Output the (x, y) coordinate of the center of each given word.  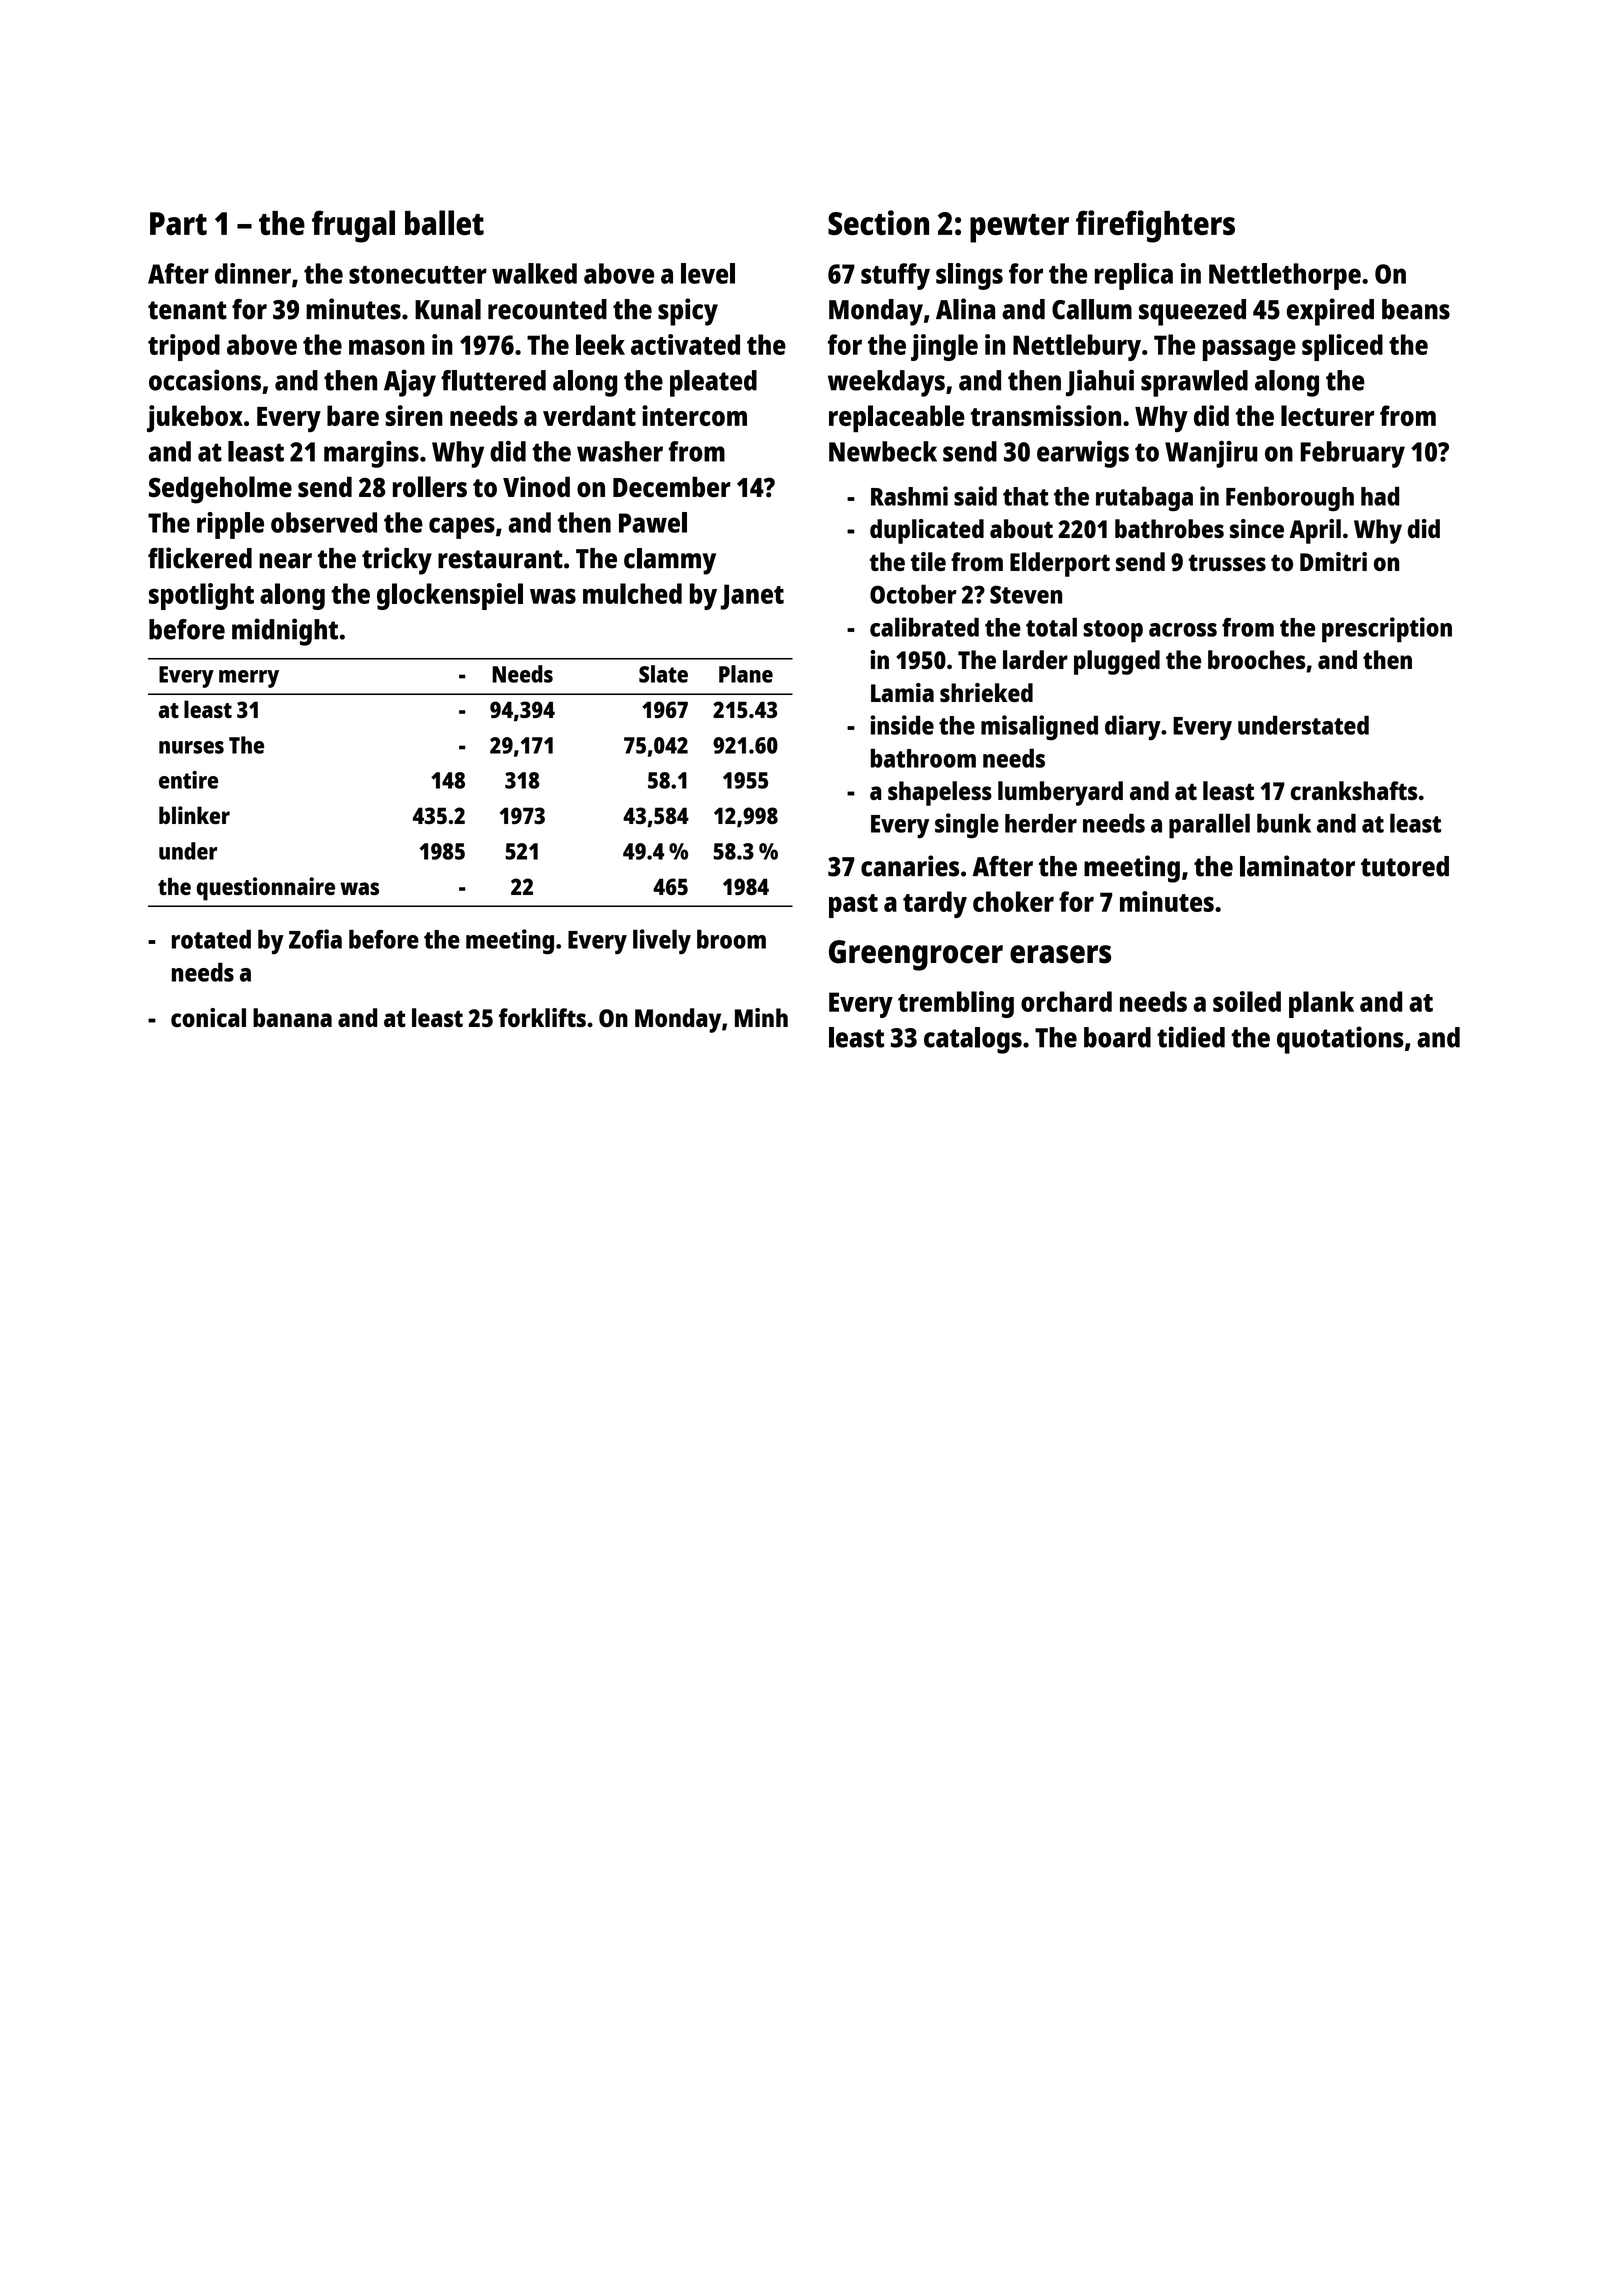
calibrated (924, 627)
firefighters (1155, 226)
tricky (397, 561)
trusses (1227, 562)
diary (1133, 728)
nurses (191, 747)
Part (178, 223)
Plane (746, 674)
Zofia (315, 939)
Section (878, 222)
